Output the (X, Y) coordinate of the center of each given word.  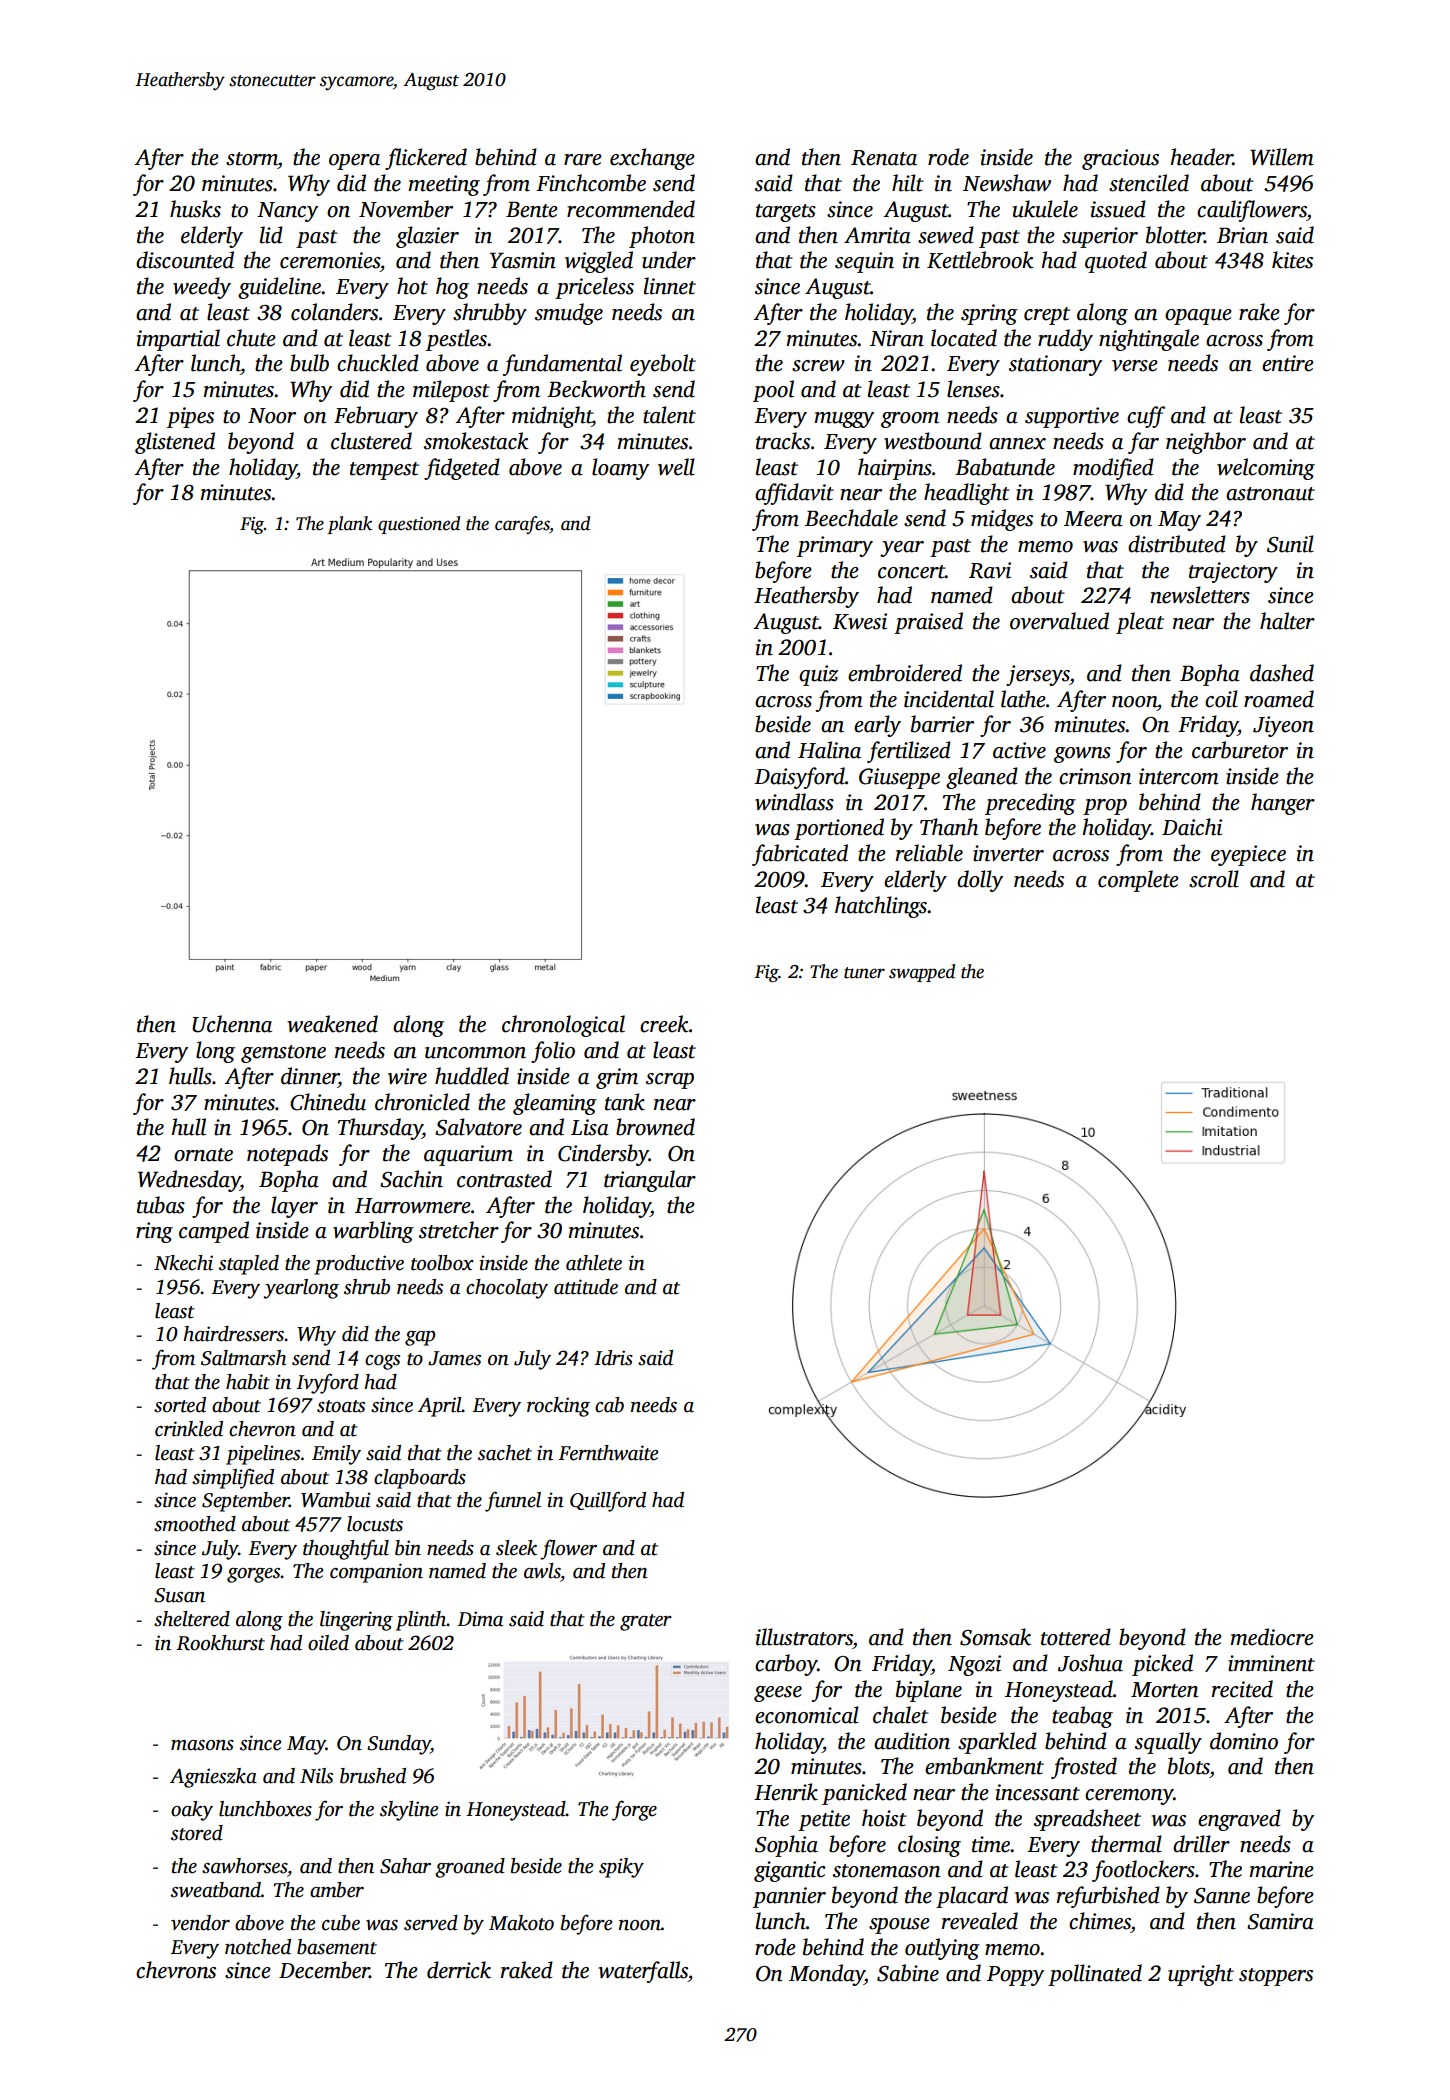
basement (337, 1947)
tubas (161, 1205)
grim (617, 1078)
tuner (864, 973)
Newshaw (1007, 183)
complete (1138, 881)
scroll (1214, 879)
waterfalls (643, 1972)
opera (354, 162)
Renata (884, 158)
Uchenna (232, 1024)
